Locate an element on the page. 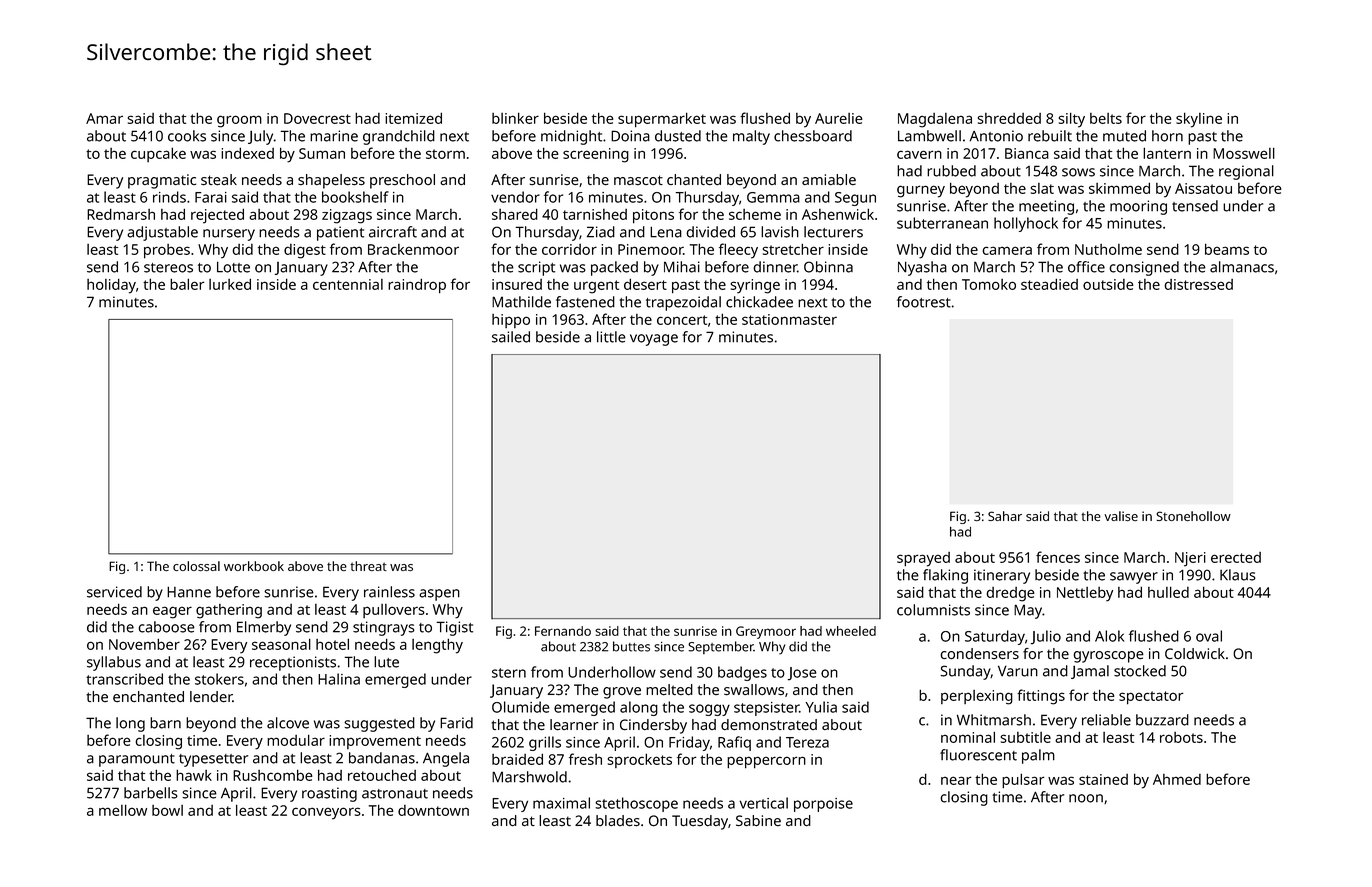  footrest is located at coordinates (924, 302).
